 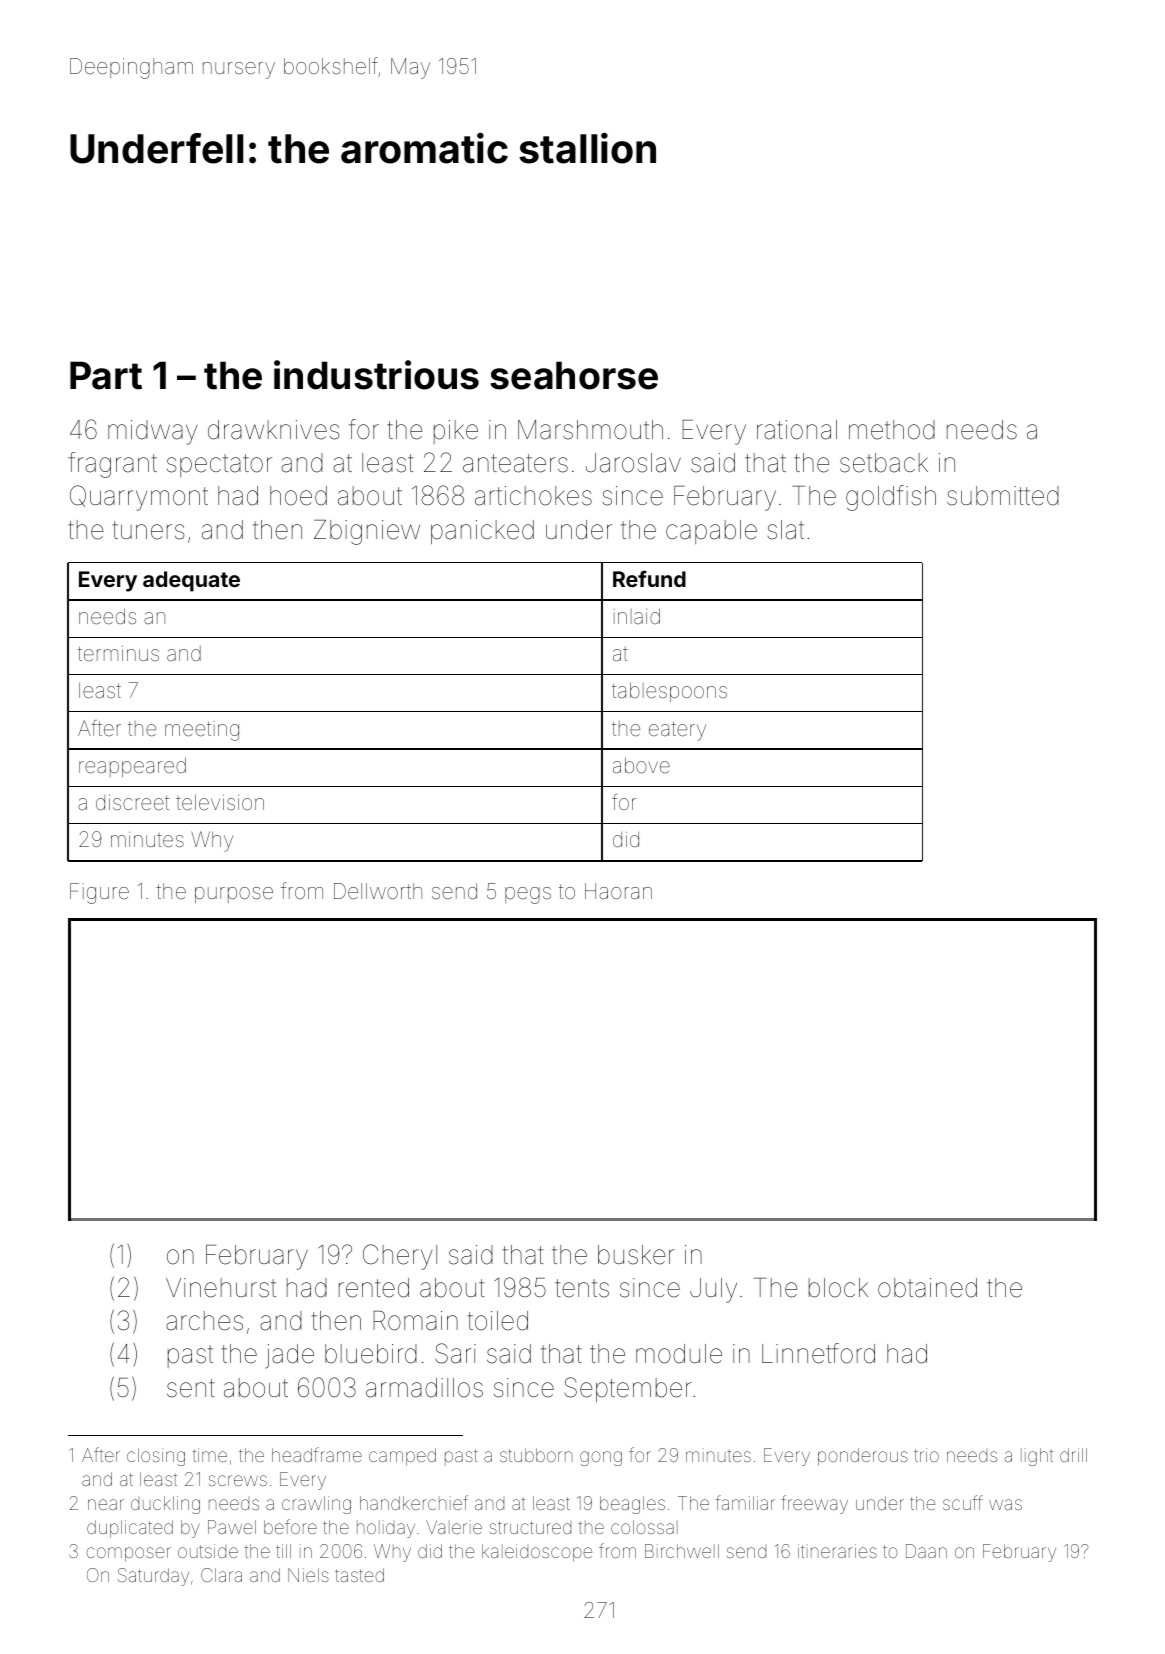 I want to click on method, so click(x=892, y=430).
